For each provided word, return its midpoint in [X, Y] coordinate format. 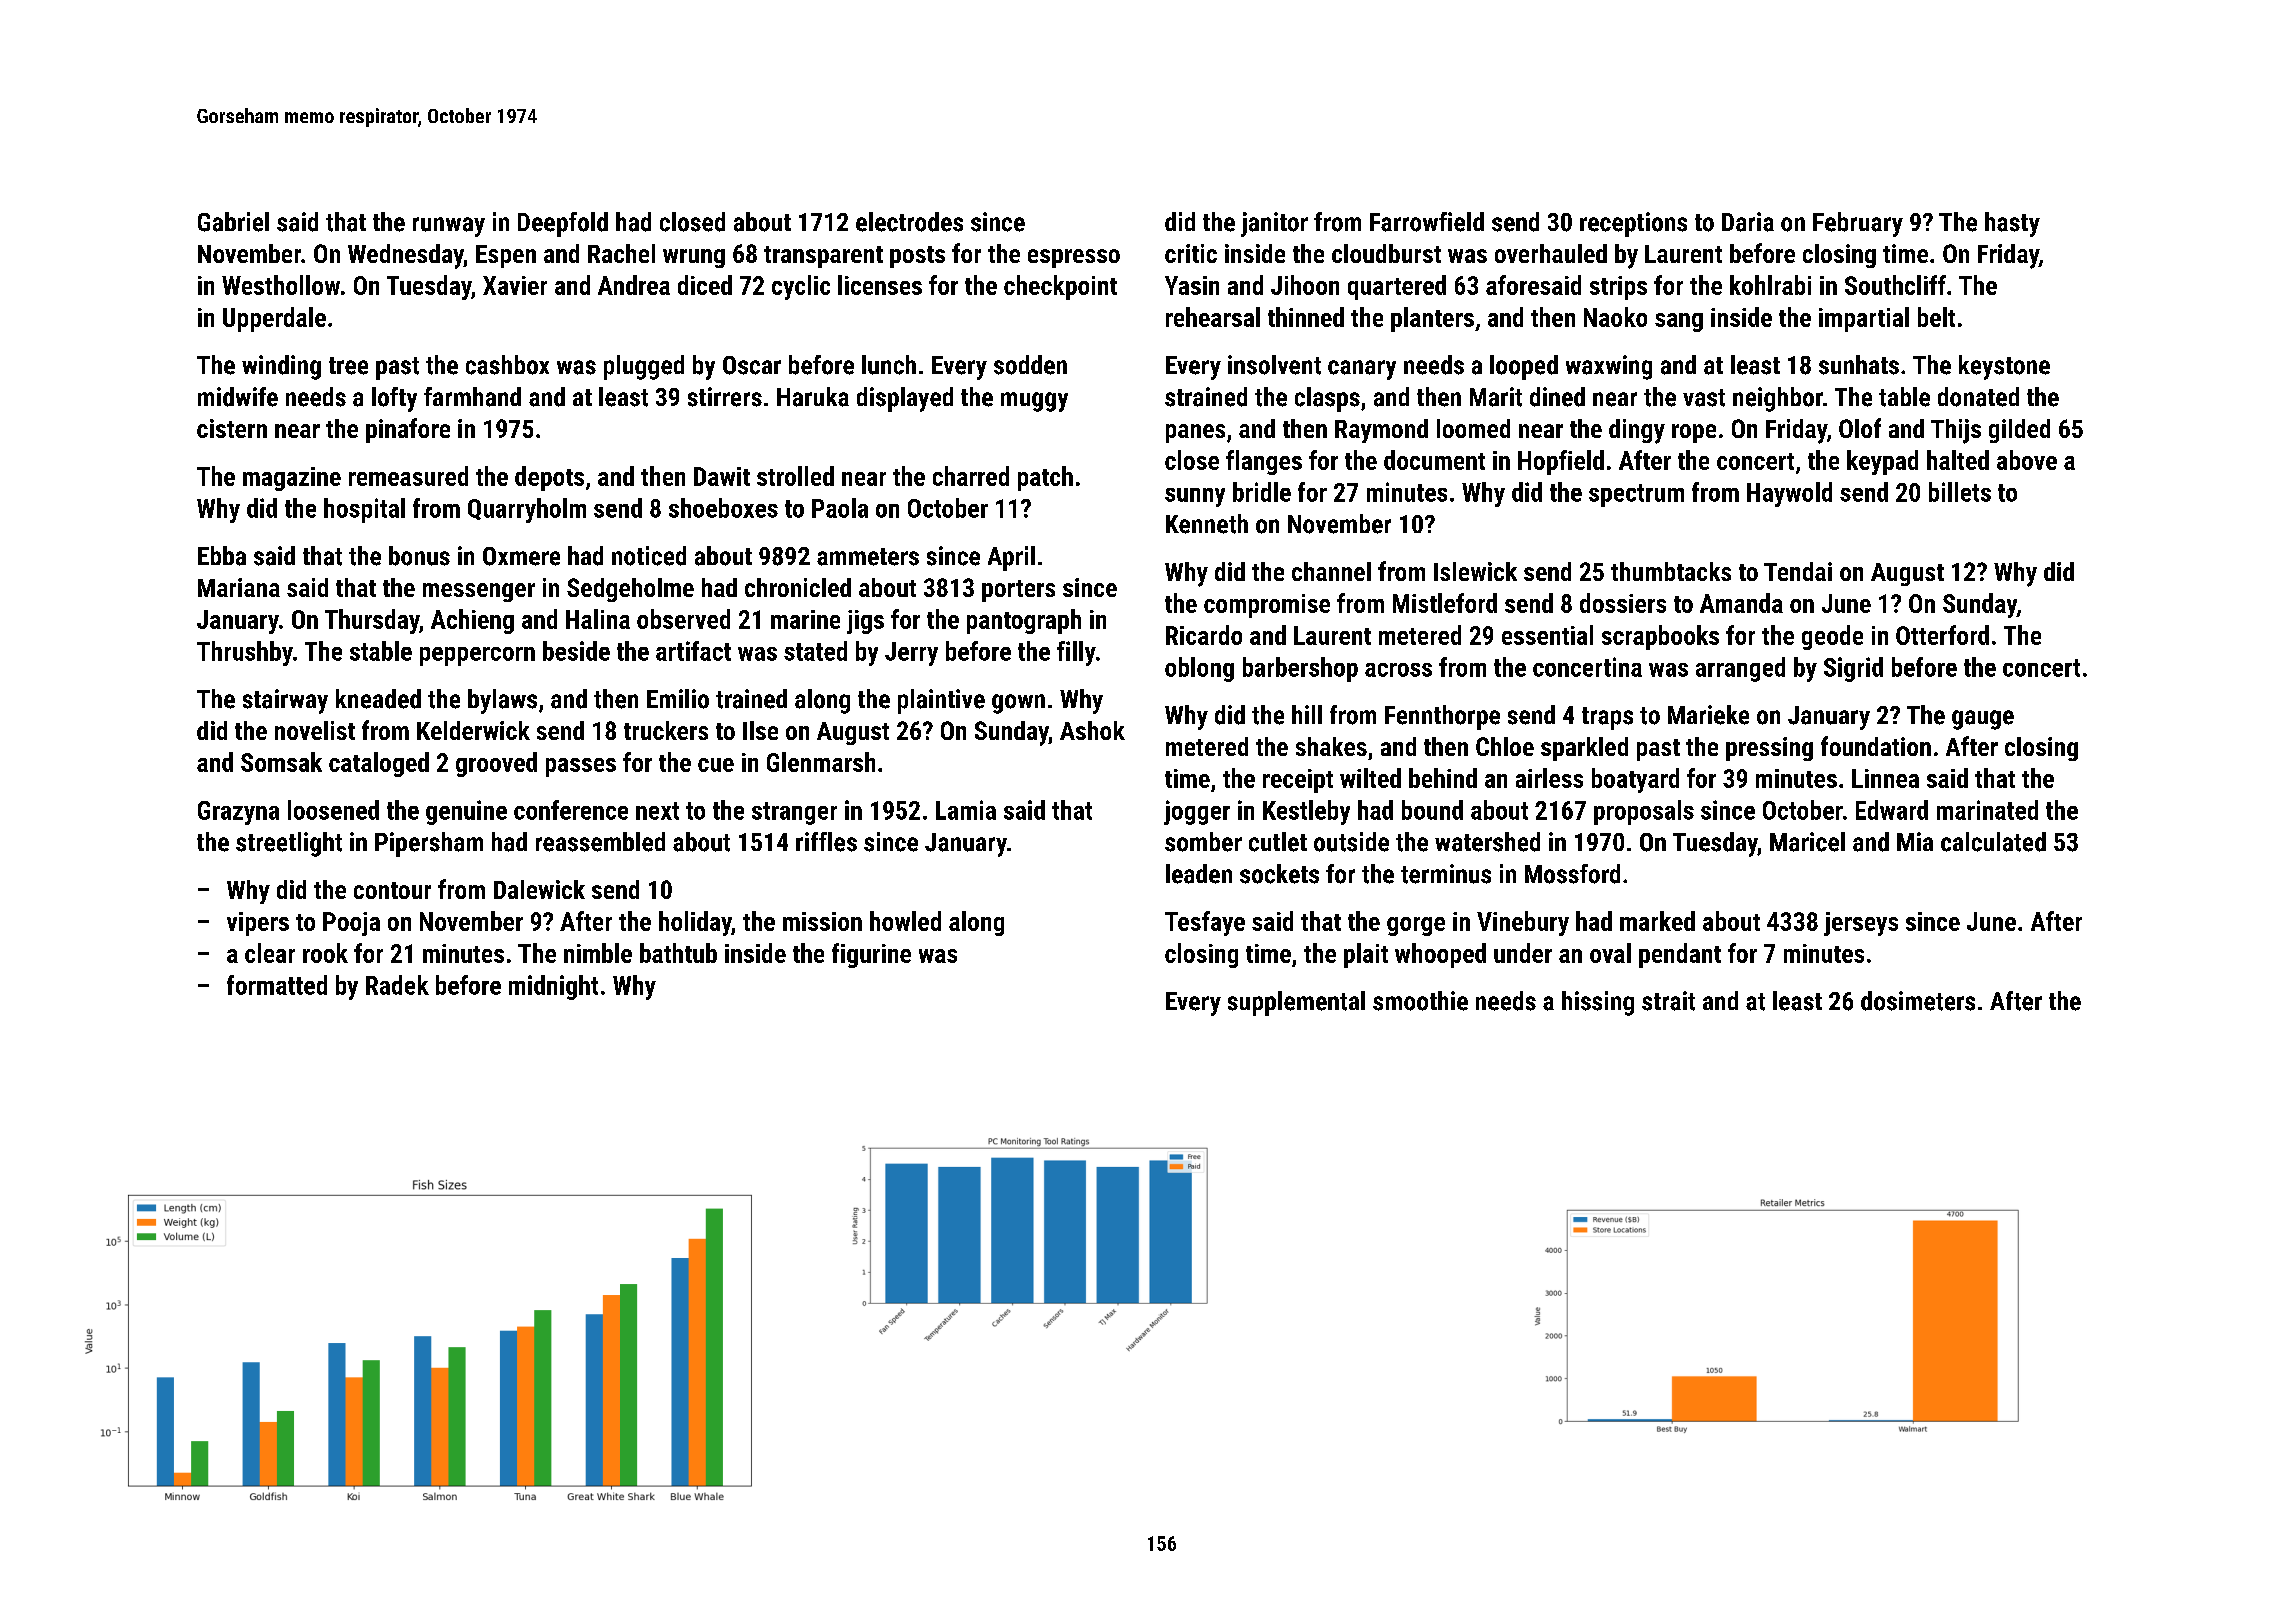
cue [716, 765]
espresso [1074, 258]
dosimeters [1918, 1001]
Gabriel [233, 222]
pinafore [408, 430]
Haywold [1789, 494]
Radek [397, 985]
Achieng [472, 621]
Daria [1748, 222]
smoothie [1420, 1001]
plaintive [941, 701]
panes [1195, 433]
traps [1607, 718]
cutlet [1278, 842]
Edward [1892, 810]
